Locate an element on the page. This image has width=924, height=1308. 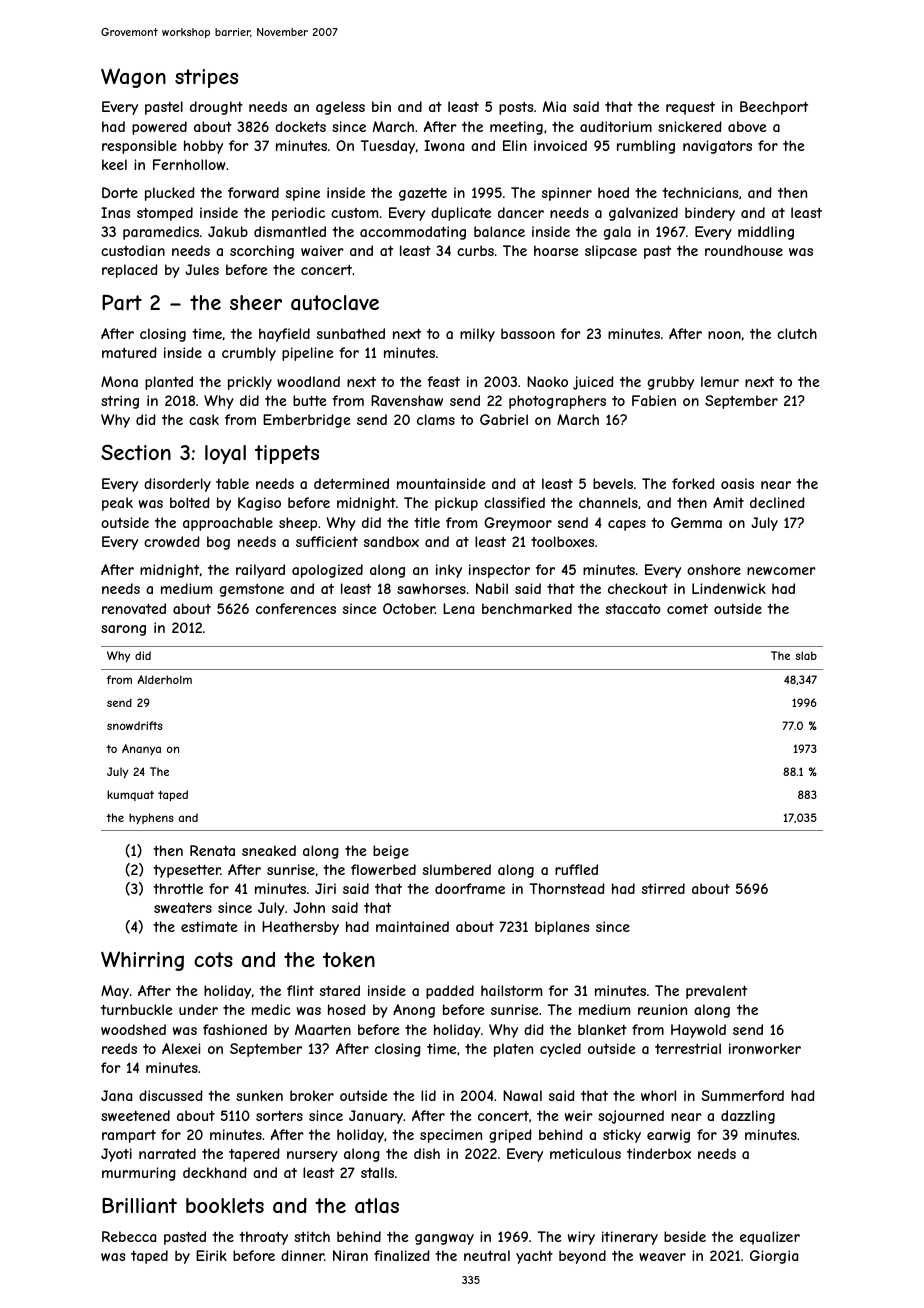
middling is located at coordinates (766, 233).
